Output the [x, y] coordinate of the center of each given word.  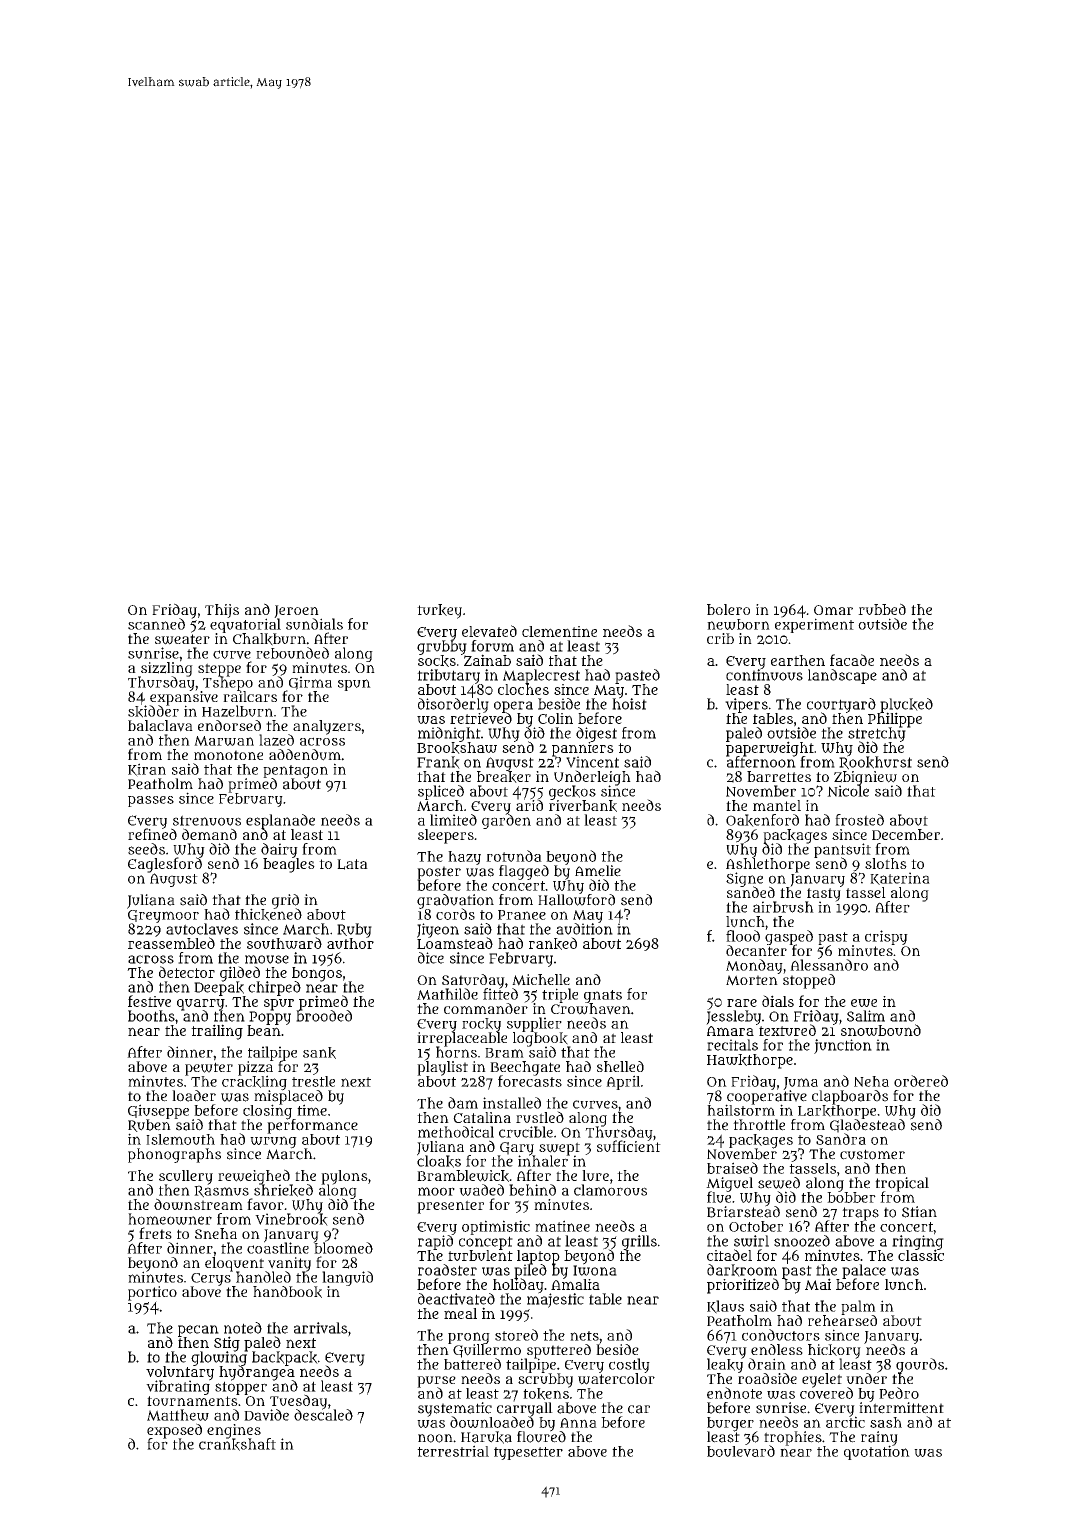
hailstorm [741, 1110]
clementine [559, 631]
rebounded [292, 653]
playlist [442, 1068]
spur [279, 1004]
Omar [833, 610]
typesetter [528, 1453]
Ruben [149, 1125]
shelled [620, 1066]
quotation [877, 1453]
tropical [902, 1184]
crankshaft [237, 1444]
